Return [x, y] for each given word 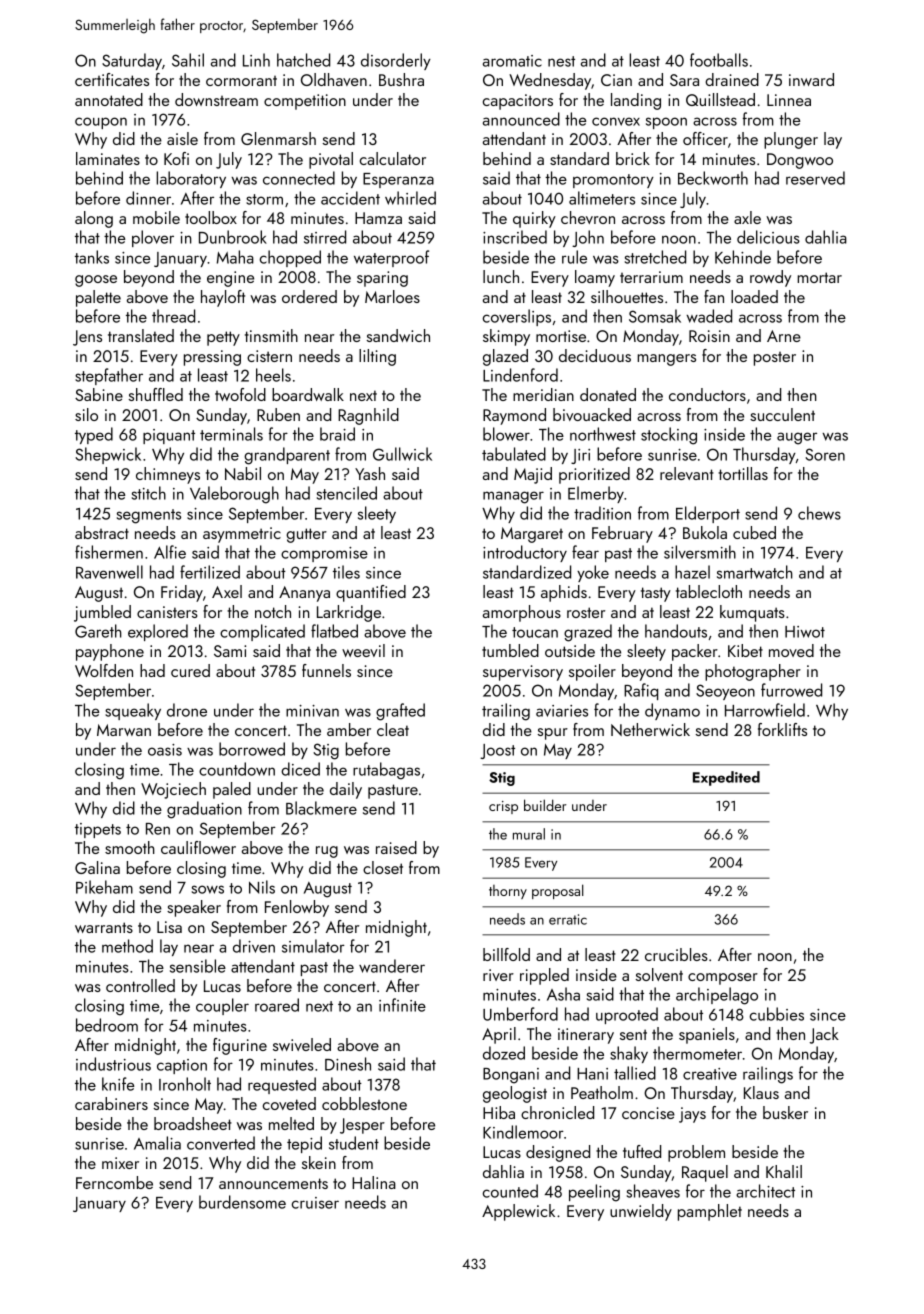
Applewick [518, 1212]
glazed [505, 357]
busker [785, 1112]
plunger [791, 140]
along [94, 219]
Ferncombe [114, 1182]
